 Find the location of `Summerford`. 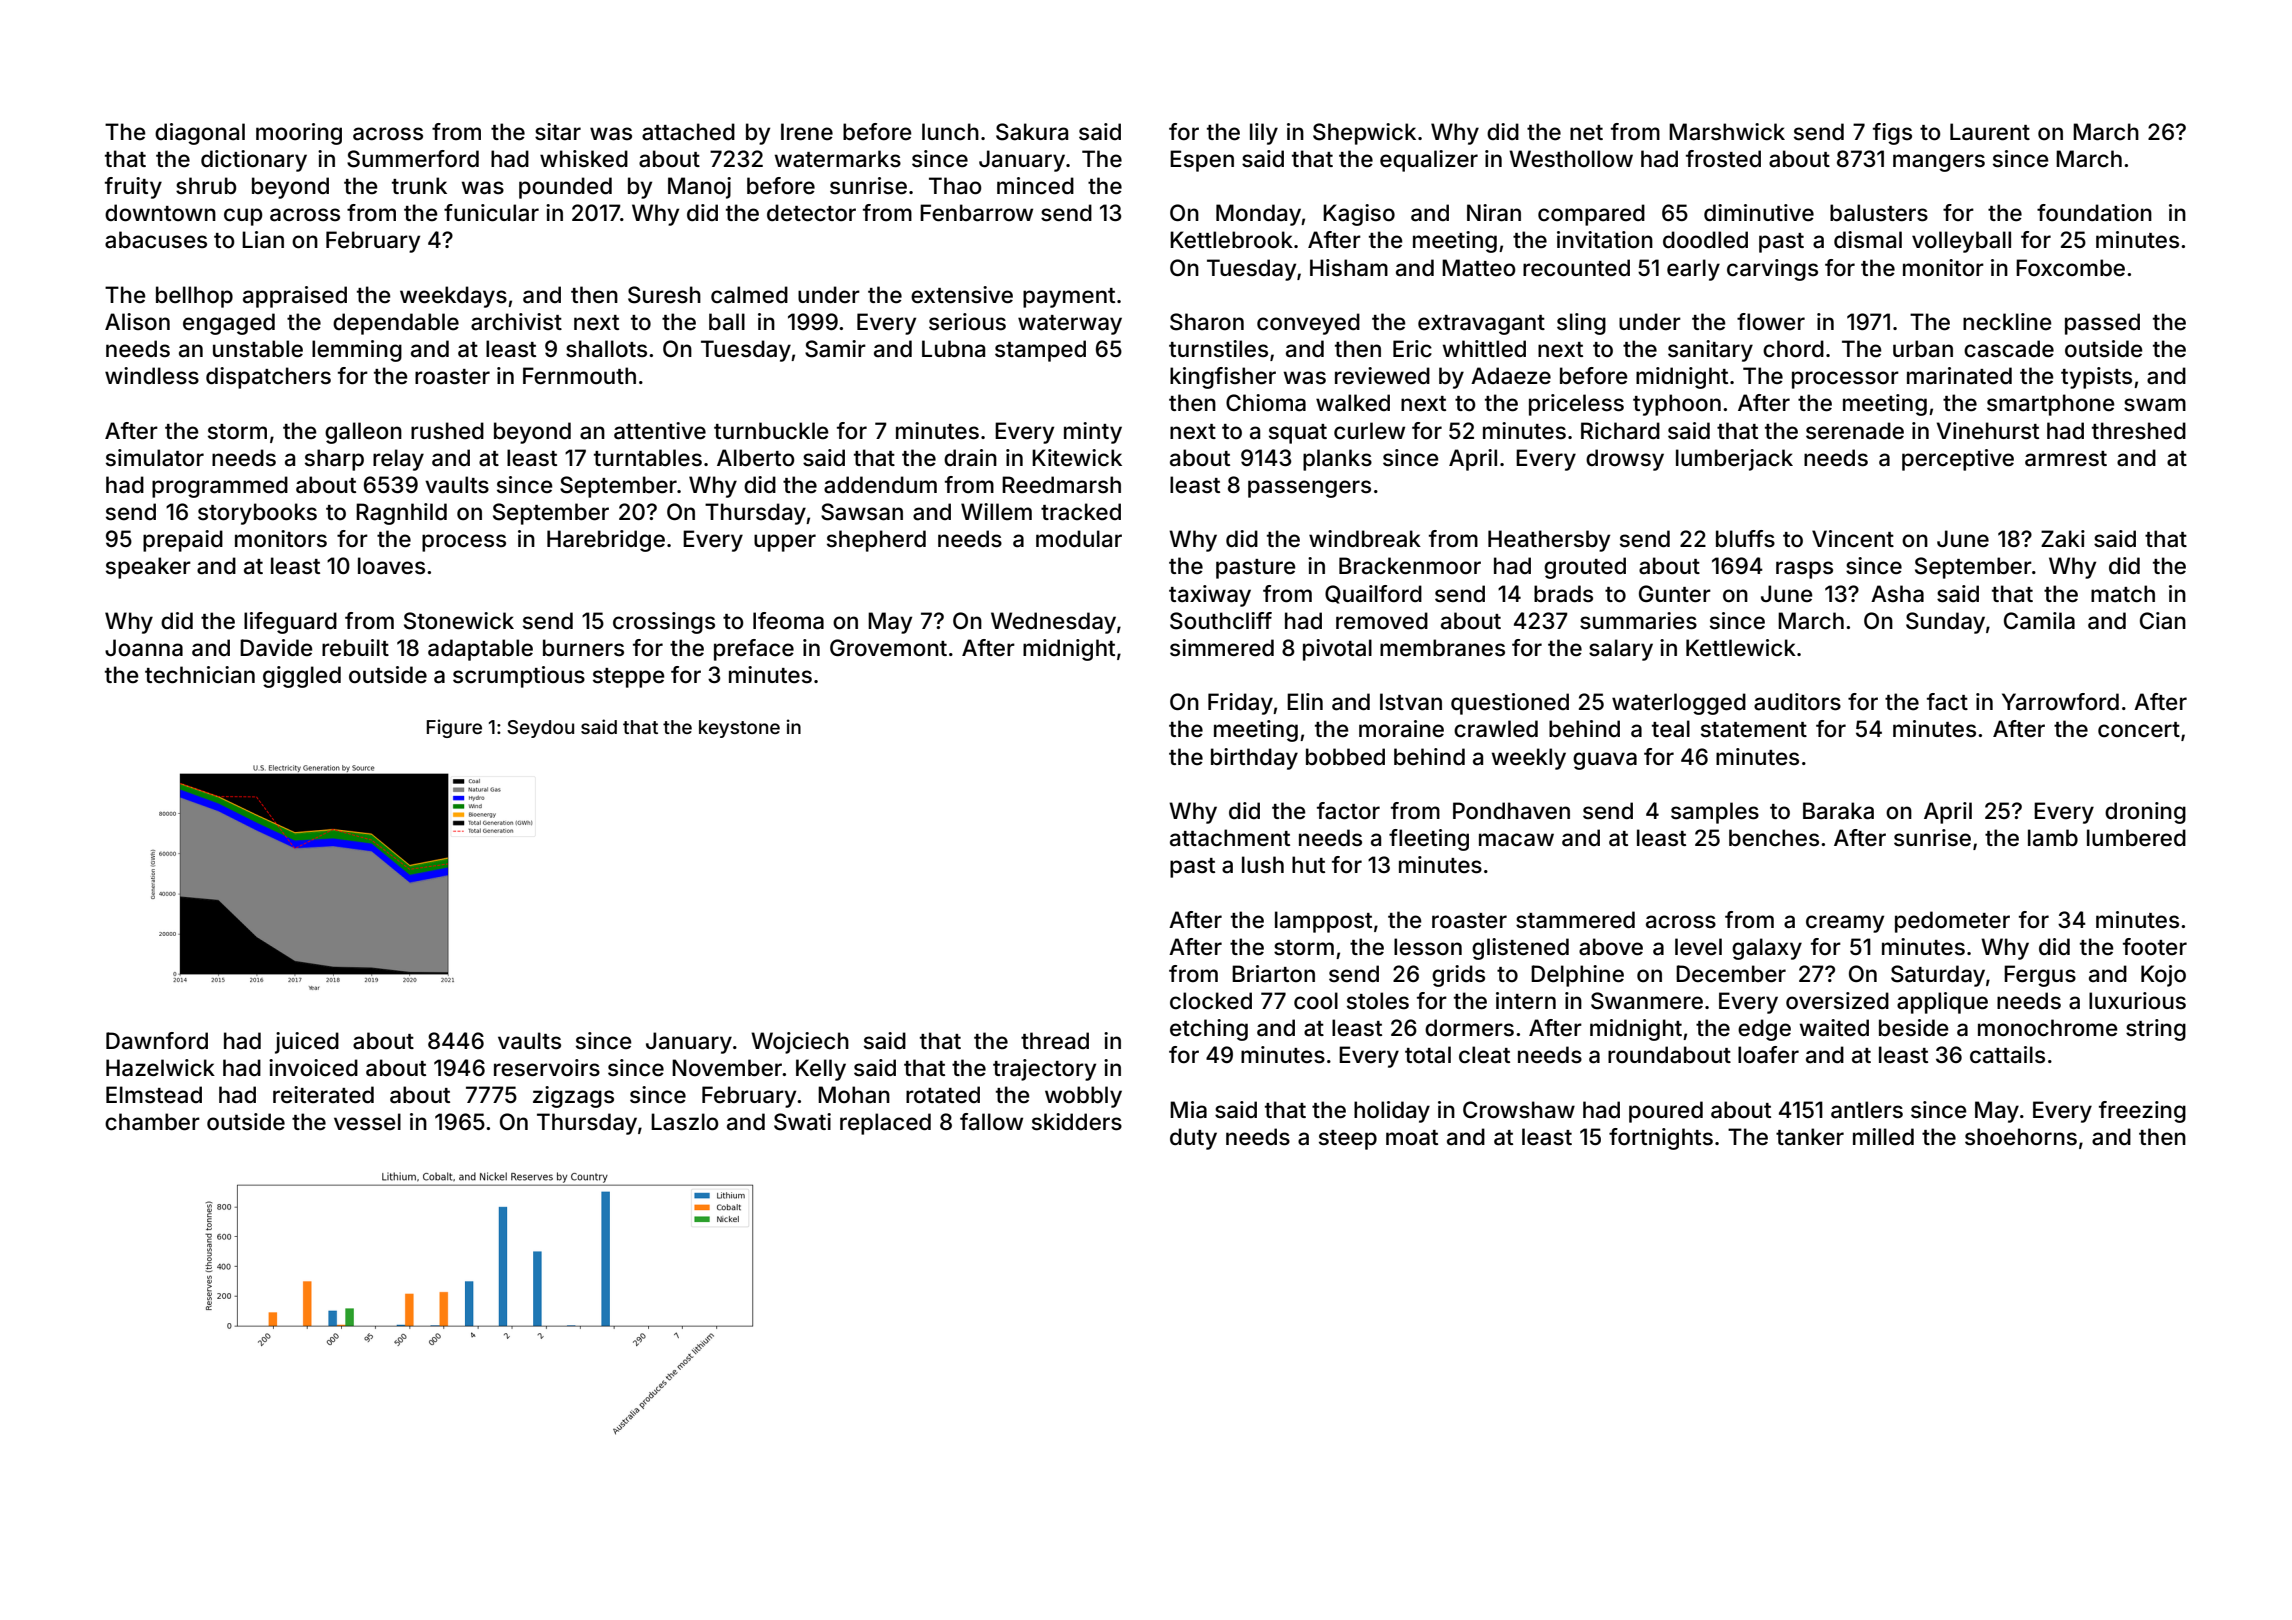

Summerford is located at coordinates (413, 159).
